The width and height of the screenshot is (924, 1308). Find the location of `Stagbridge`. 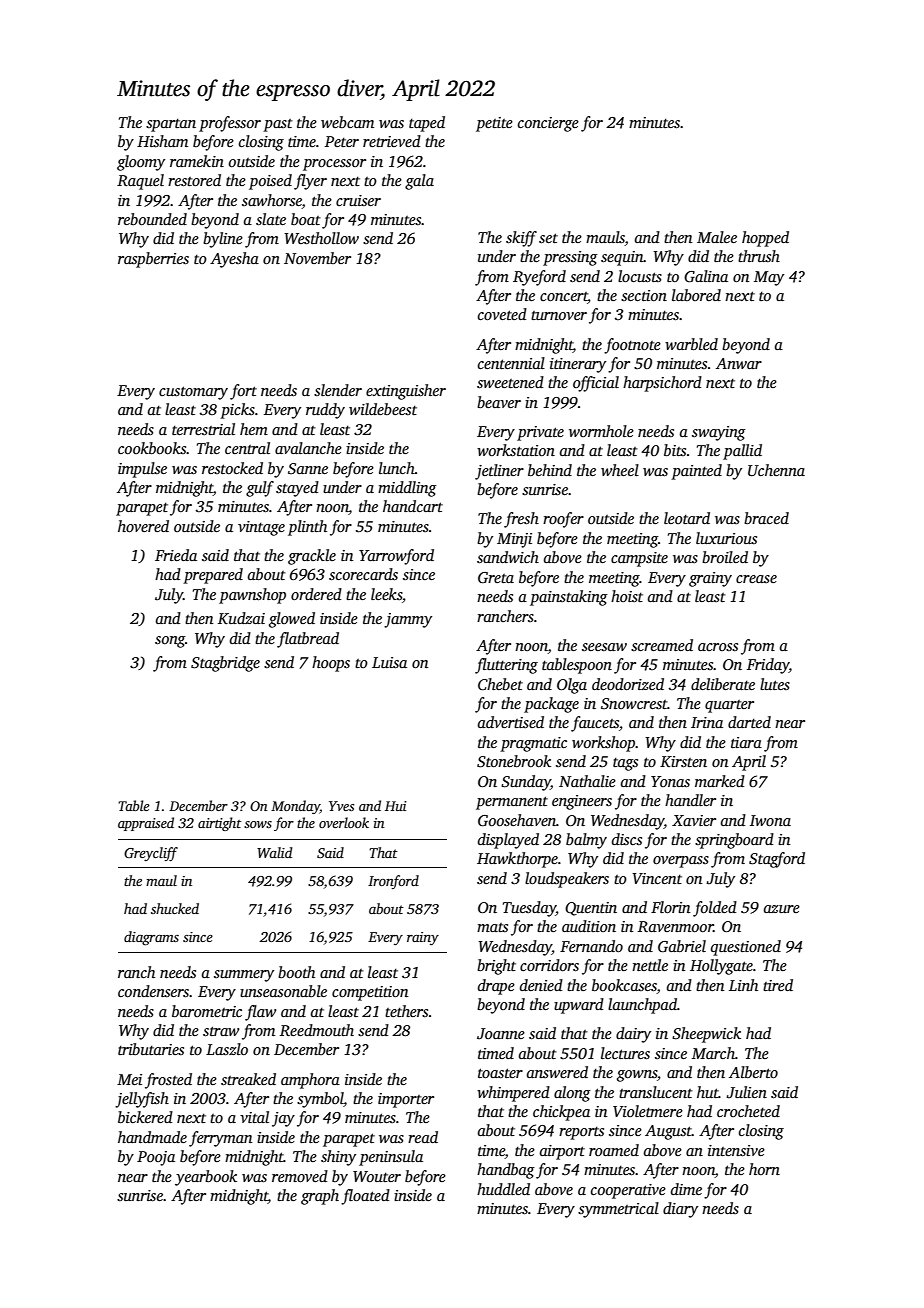

Stagbridge is located at coordinates (225, 664).
